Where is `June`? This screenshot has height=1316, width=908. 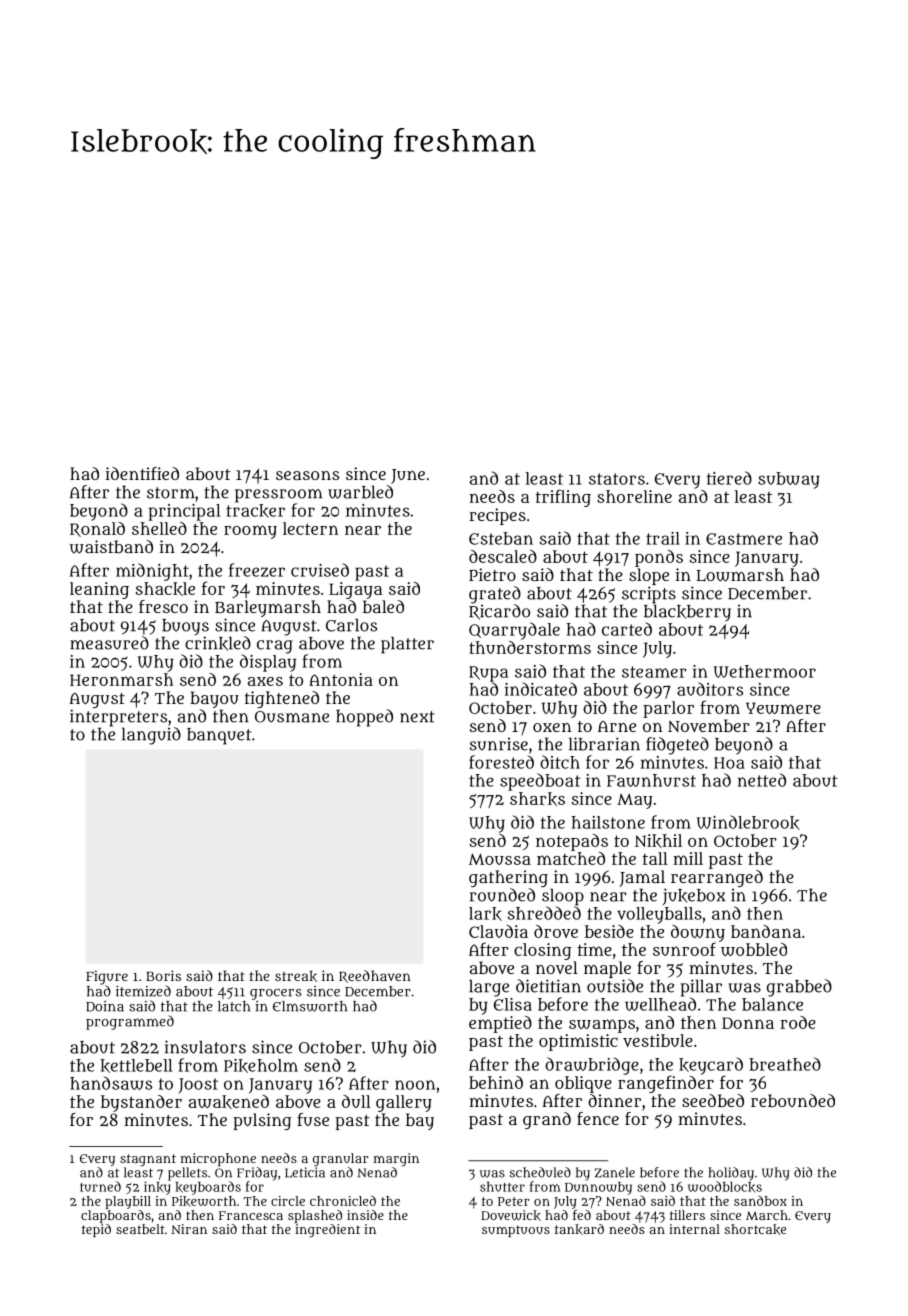 June is located at coordinates (408, 476).
